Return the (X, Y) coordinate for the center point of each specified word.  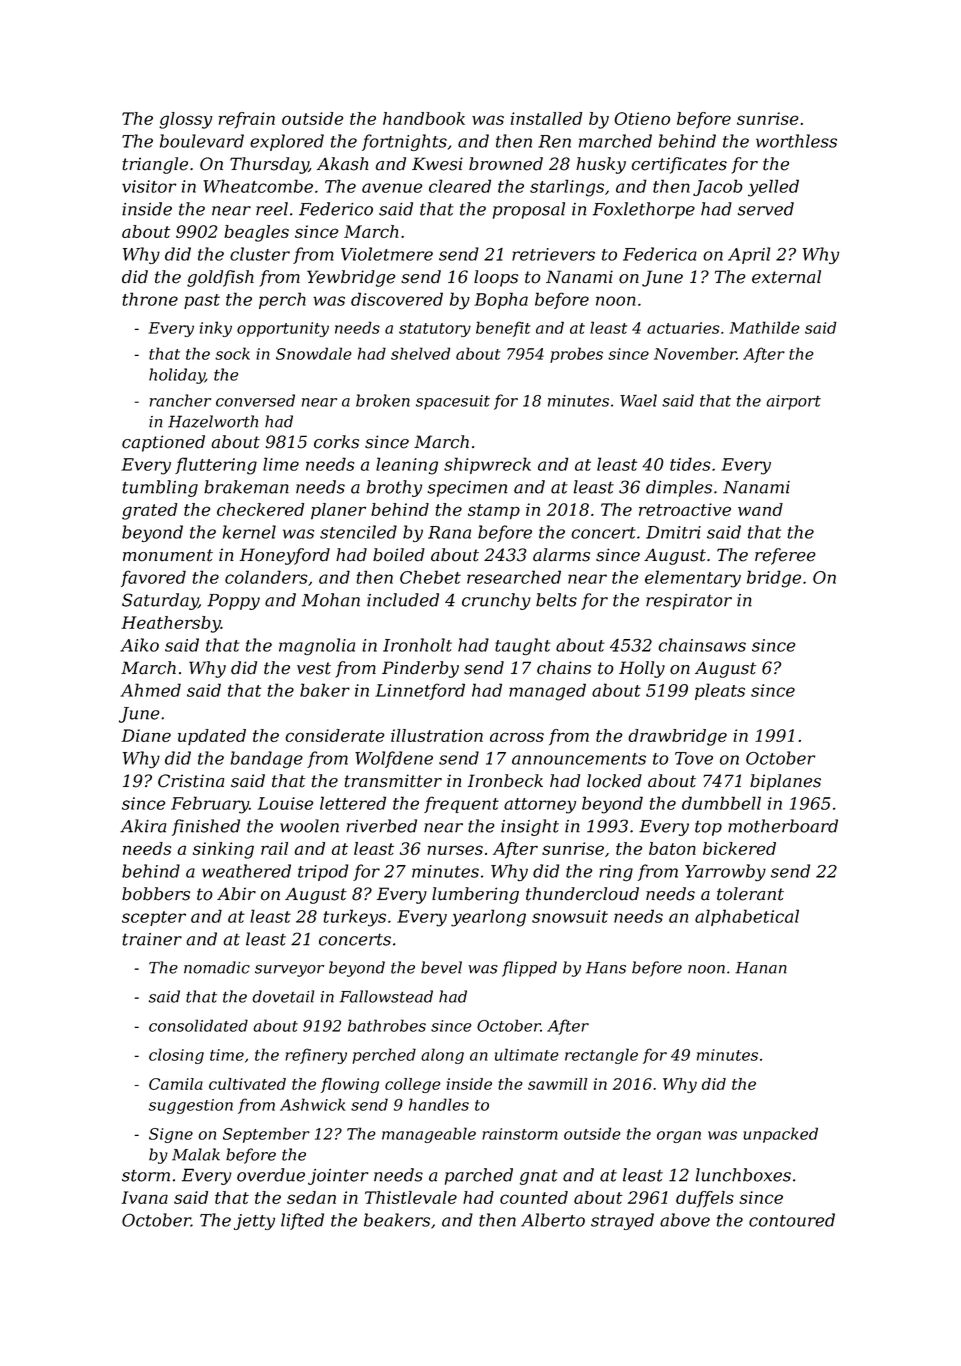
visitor (149, 186)
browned (506, 164)
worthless (796, 141)
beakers (397, 1220)
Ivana (144, 1197)
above (685, 1220)
